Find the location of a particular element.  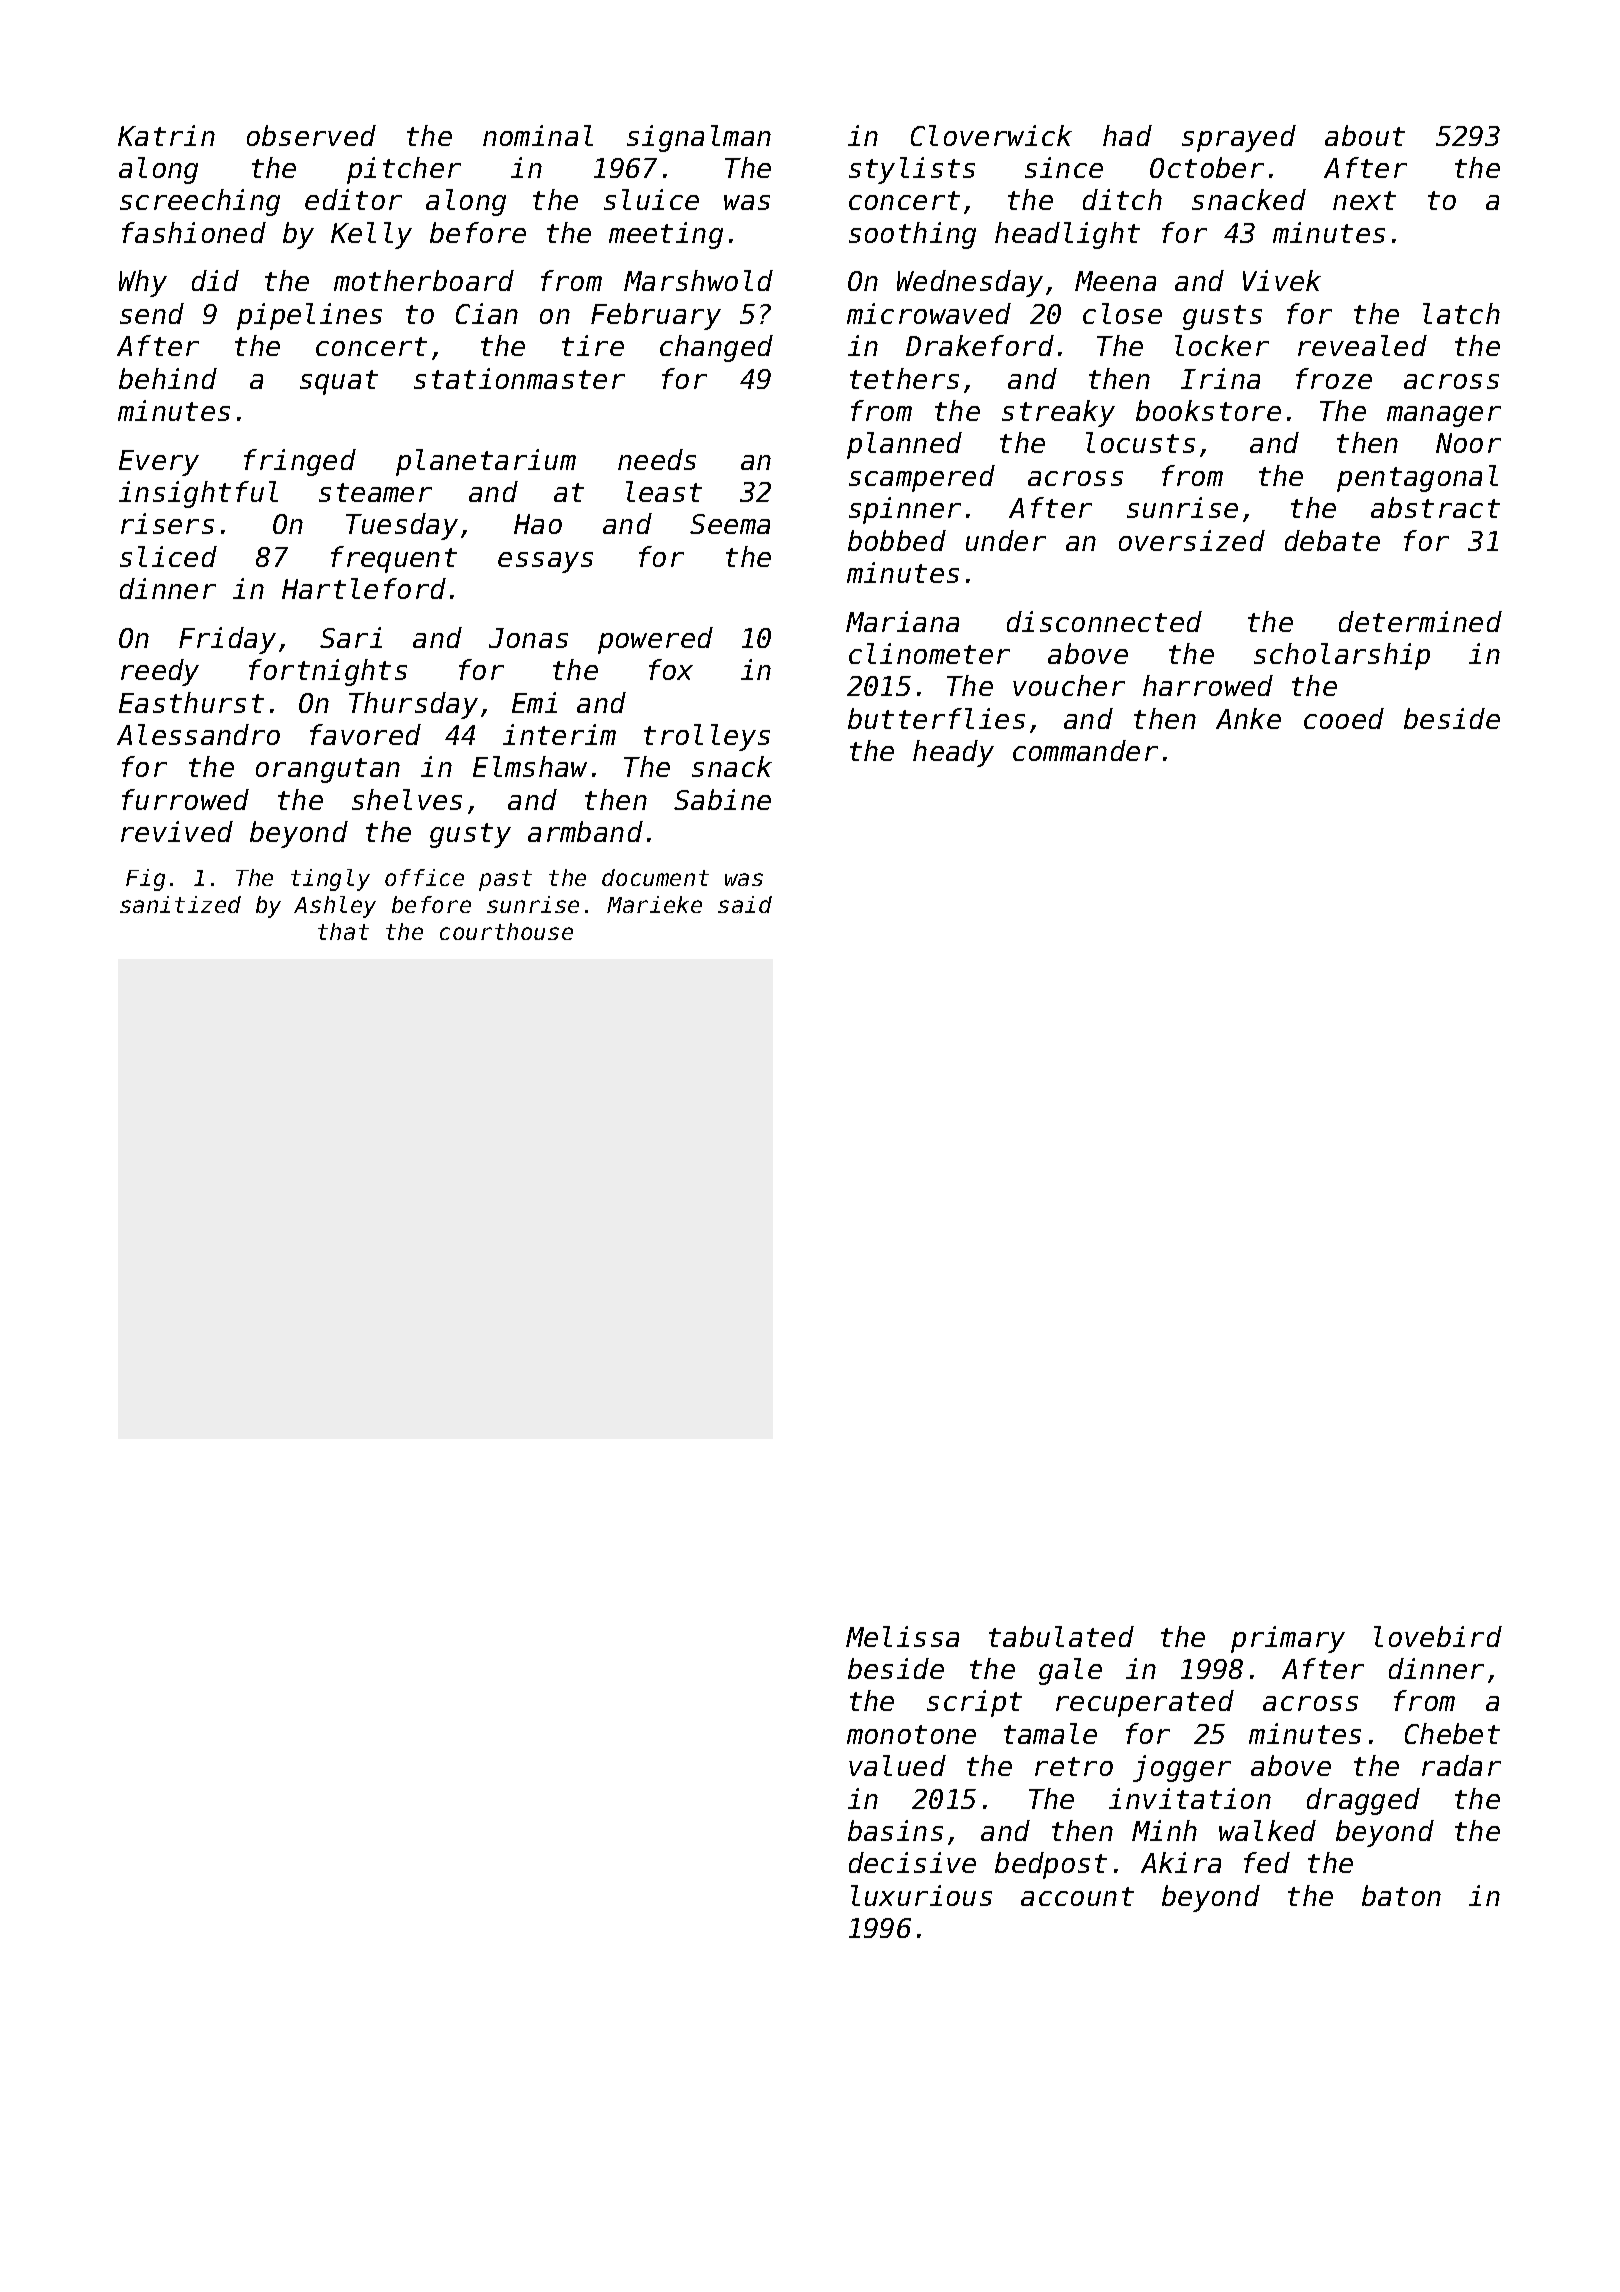

sanitized is located at coordinates (180, 904).
